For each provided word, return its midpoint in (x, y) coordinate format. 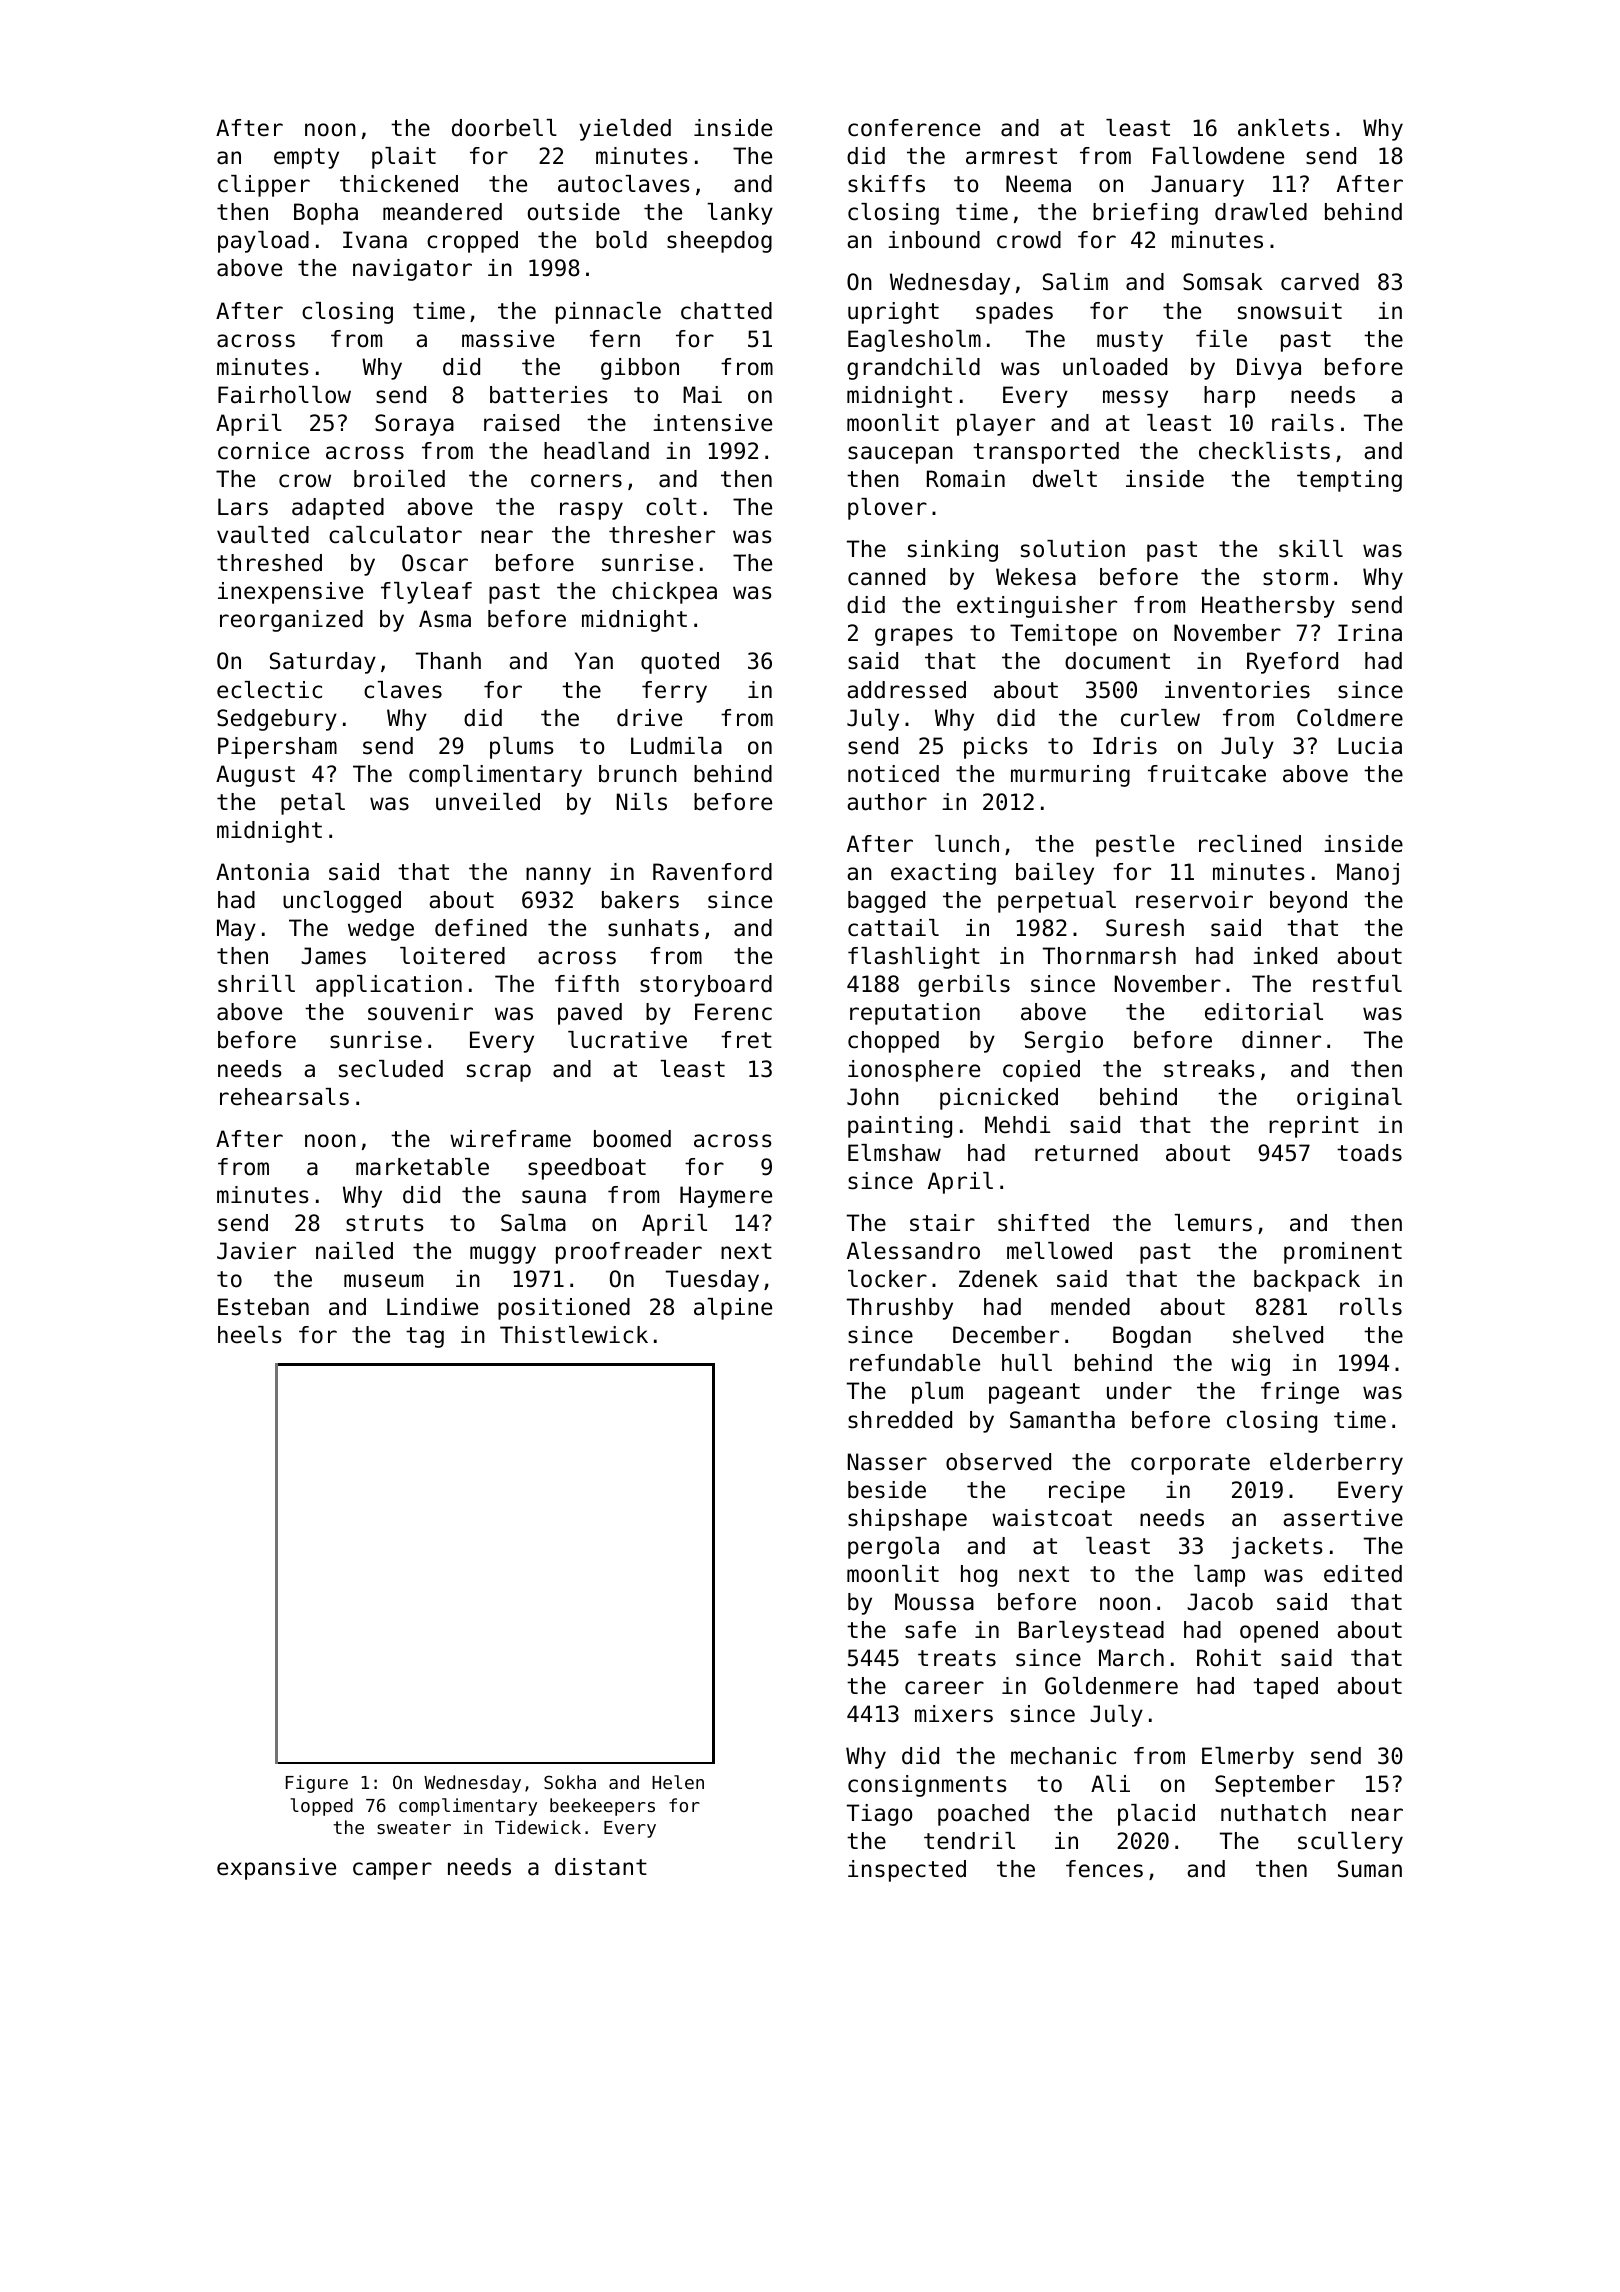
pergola (893, 1548)
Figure (317, 1784)
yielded (625, 130)
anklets (1283, 128)
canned (886, 577)
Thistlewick (574, 1335)
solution (1073, 549)
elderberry (1336, 1464)
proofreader (629, 1253)
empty (306, 158)
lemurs (1213, 1223)
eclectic (269, 690)
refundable (915, 1363)
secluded (391, 1069)
